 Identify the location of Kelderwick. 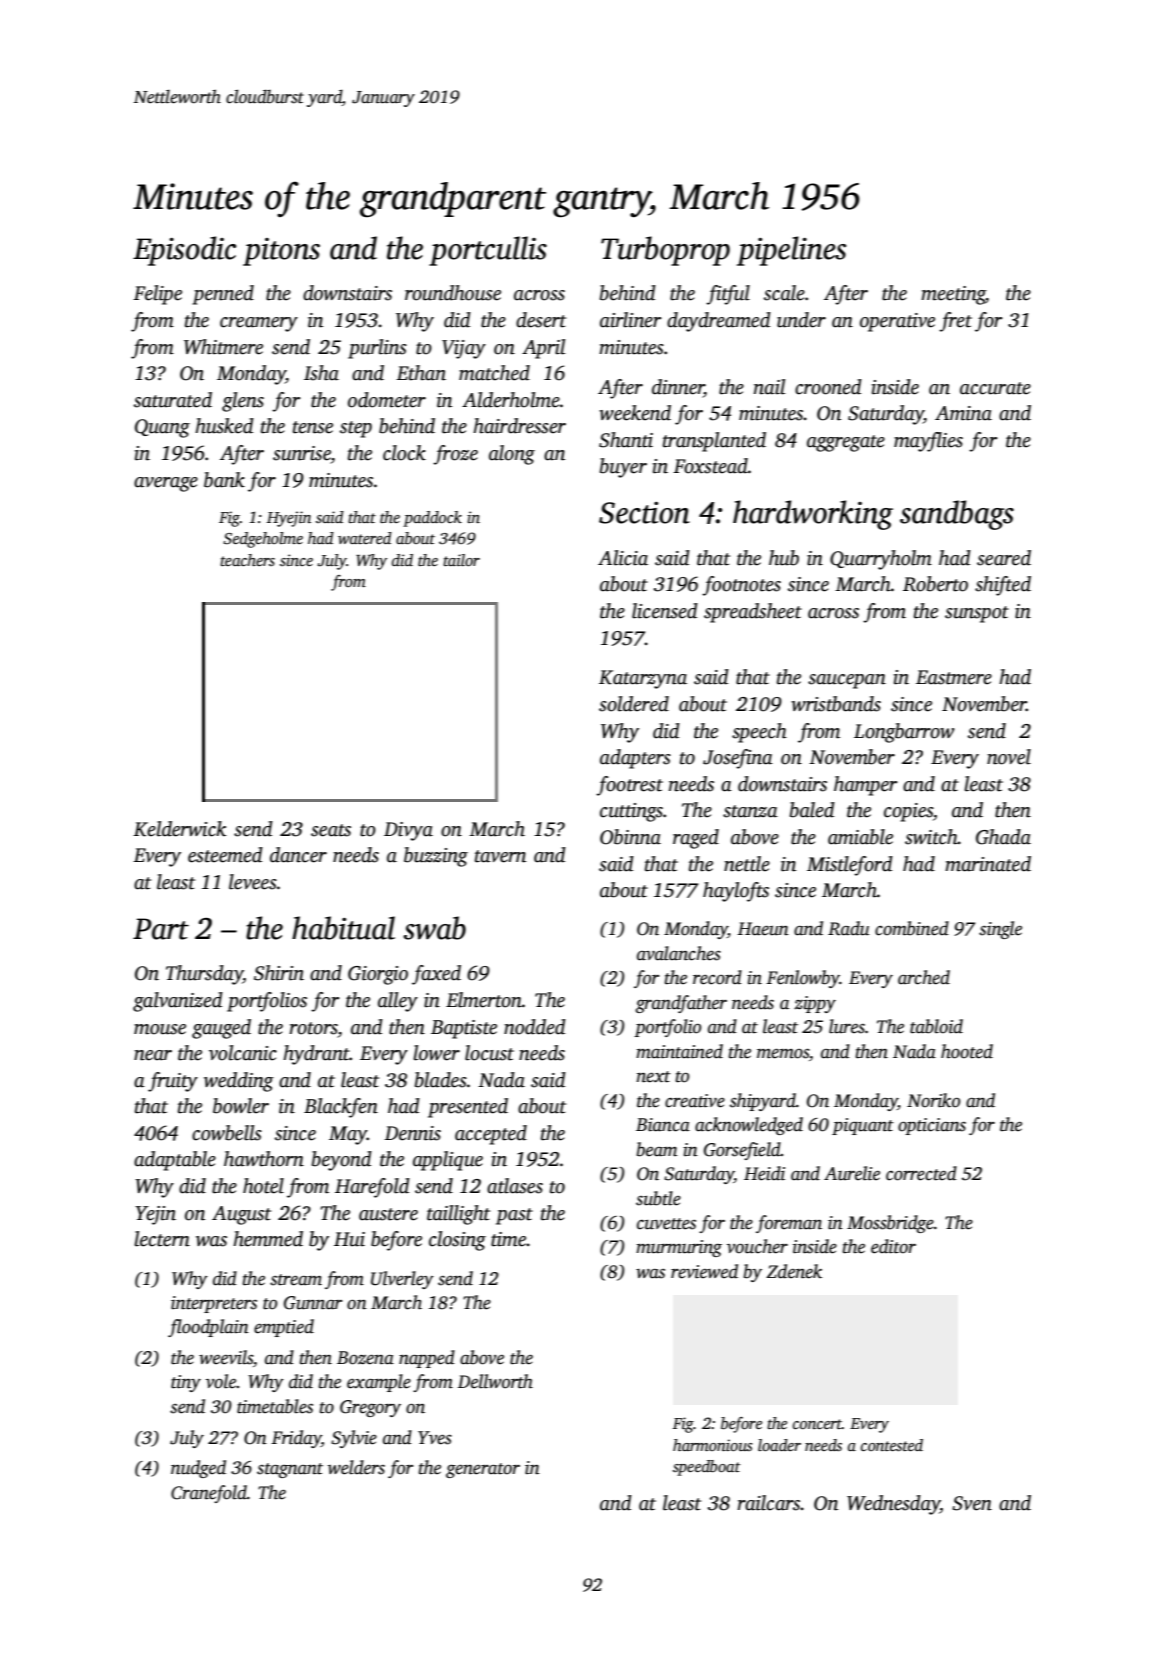
(180, 829).
